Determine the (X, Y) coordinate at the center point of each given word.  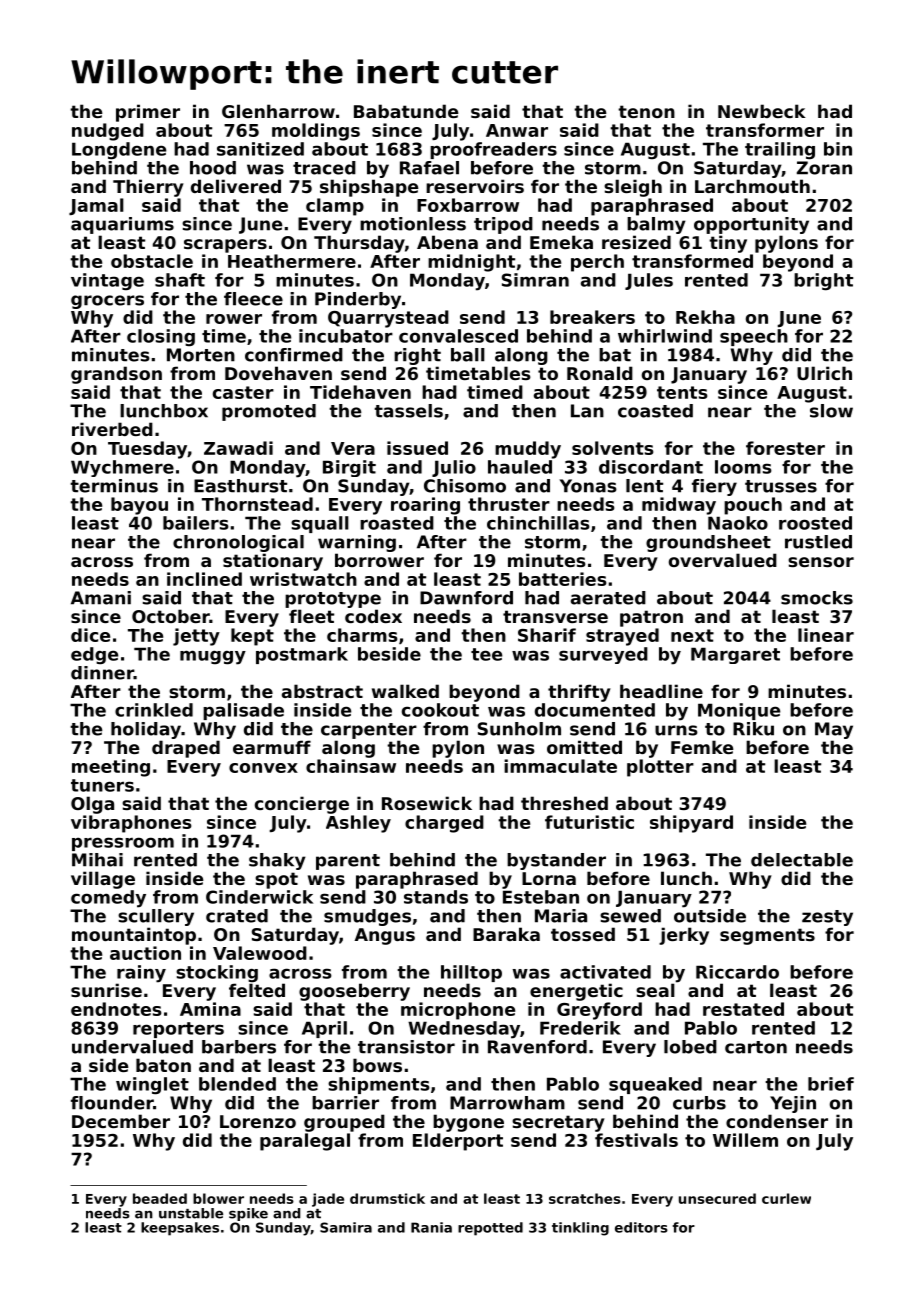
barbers (239, 1047)
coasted (655, 411)
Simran (535, 280)
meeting (111, 768)
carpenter (369, 731)
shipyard (691, 824)
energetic (576, 992)
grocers (107, 302)
